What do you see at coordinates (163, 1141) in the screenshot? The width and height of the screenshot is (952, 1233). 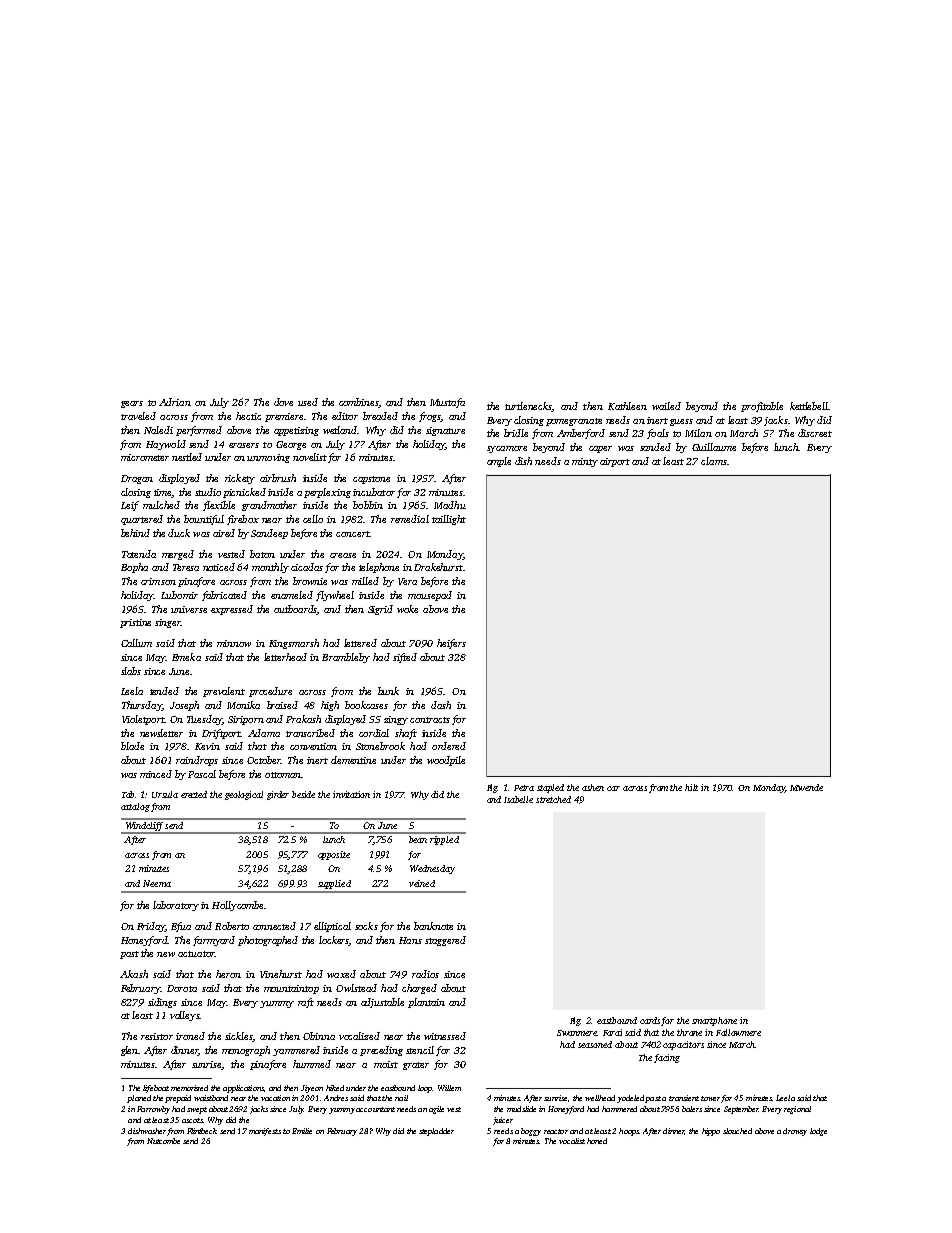 I see `Nutcombe` at bounding box center [163, 1141].
